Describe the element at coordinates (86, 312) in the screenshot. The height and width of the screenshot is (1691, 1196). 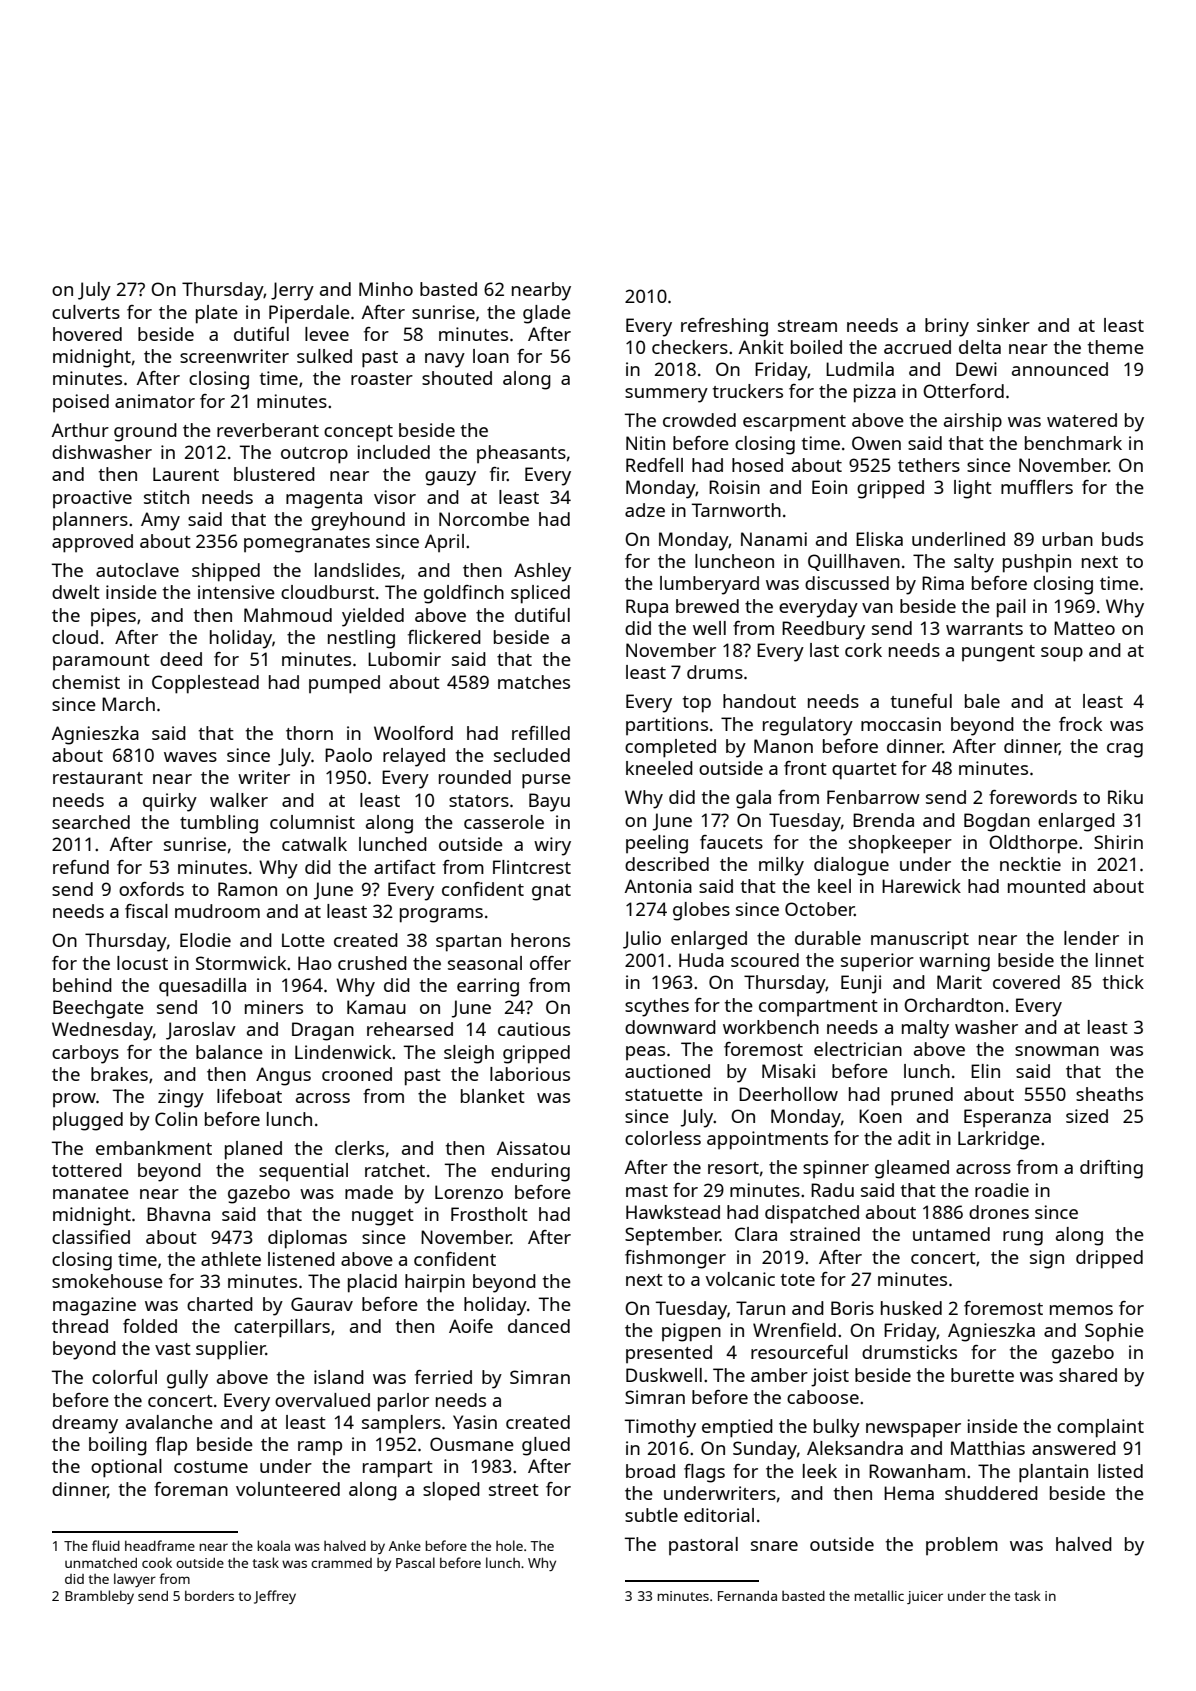
I see `culverts` at that location.
